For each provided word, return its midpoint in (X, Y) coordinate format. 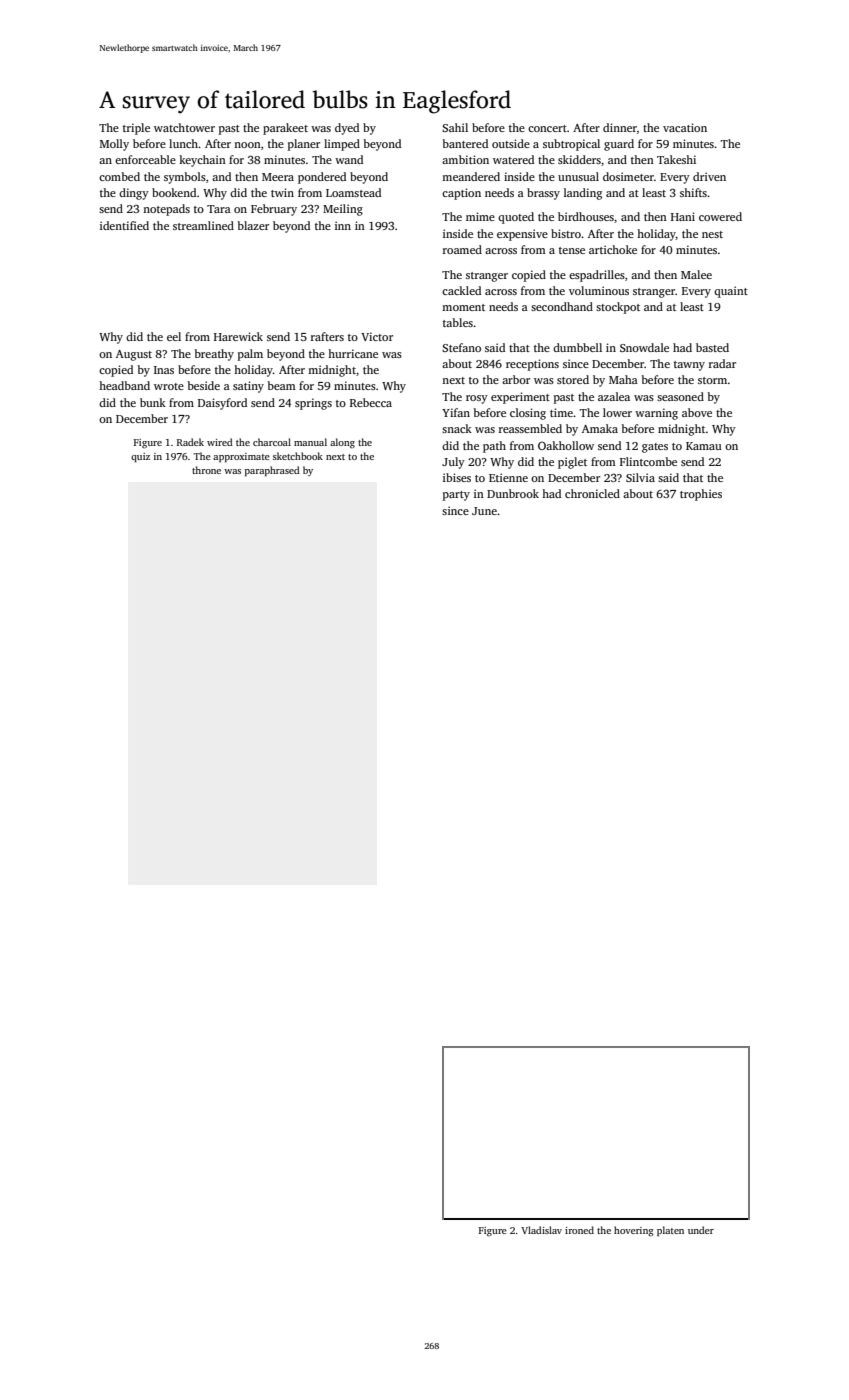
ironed (579, 1230)
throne (206, 470)
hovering (634, 1231)
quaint (731, 292)
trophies (701, 495)
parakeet (285, 129)
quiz (140, 458)
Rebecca (371, 402)
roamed (462, 249)
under (701, 1230)
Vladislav (541, 1230)
